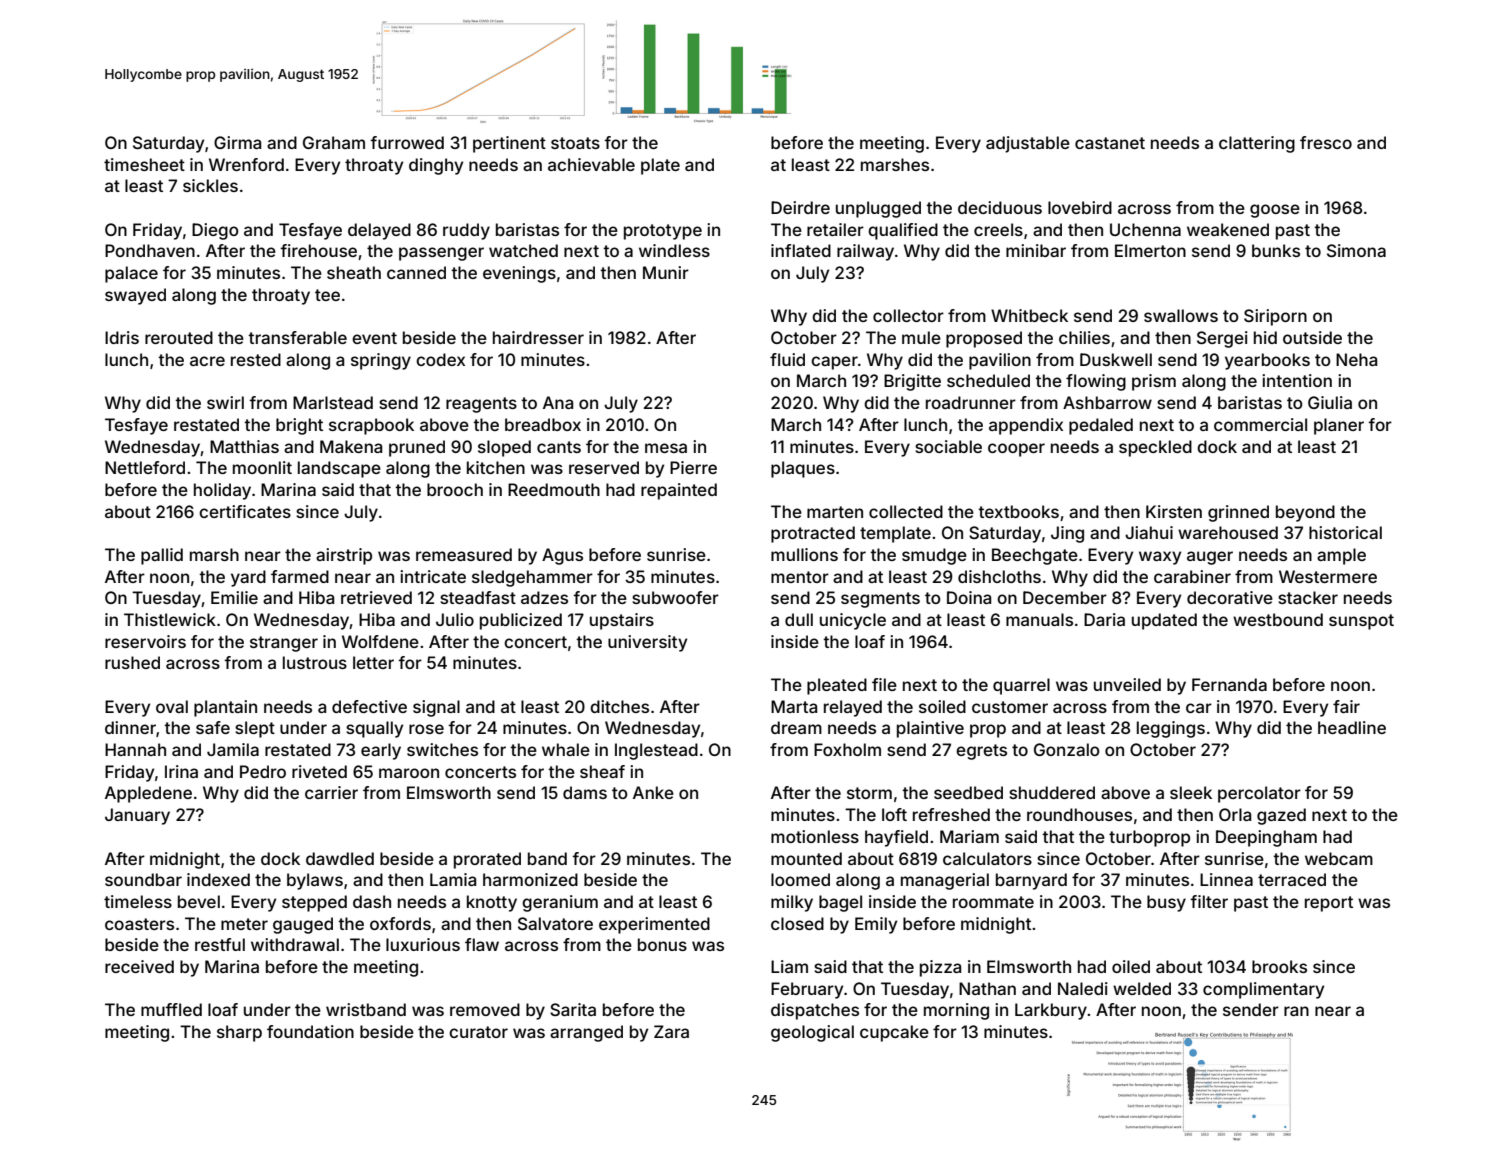  I want to click on windless, so click(674, 250).
